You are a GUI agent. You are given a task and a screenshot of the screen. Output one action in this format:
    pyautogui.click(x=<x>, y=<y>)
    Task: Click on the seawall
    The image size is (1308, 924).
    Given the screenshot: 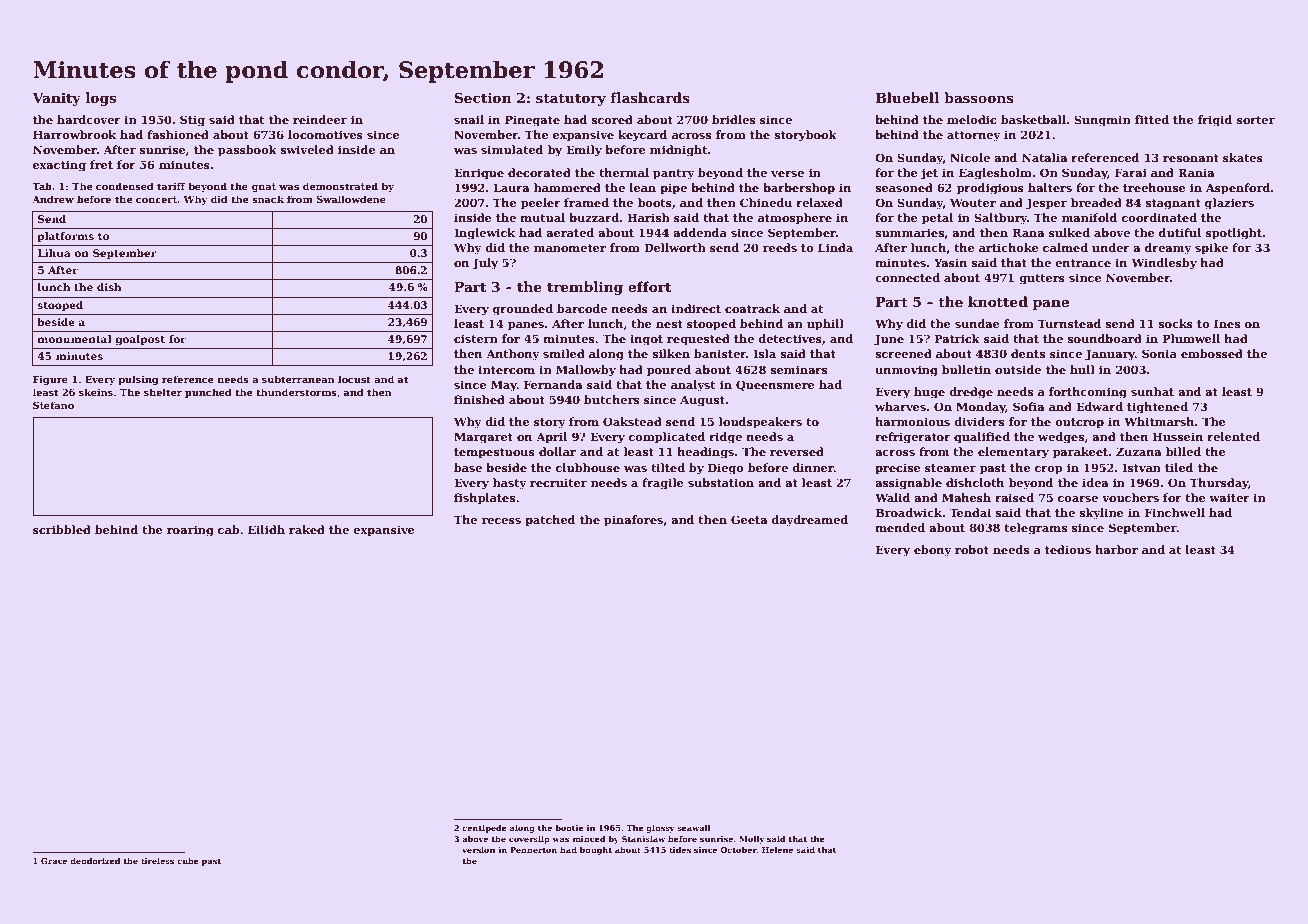 What is the action you would take?
    pyautogui.click(x=694, y=828)
